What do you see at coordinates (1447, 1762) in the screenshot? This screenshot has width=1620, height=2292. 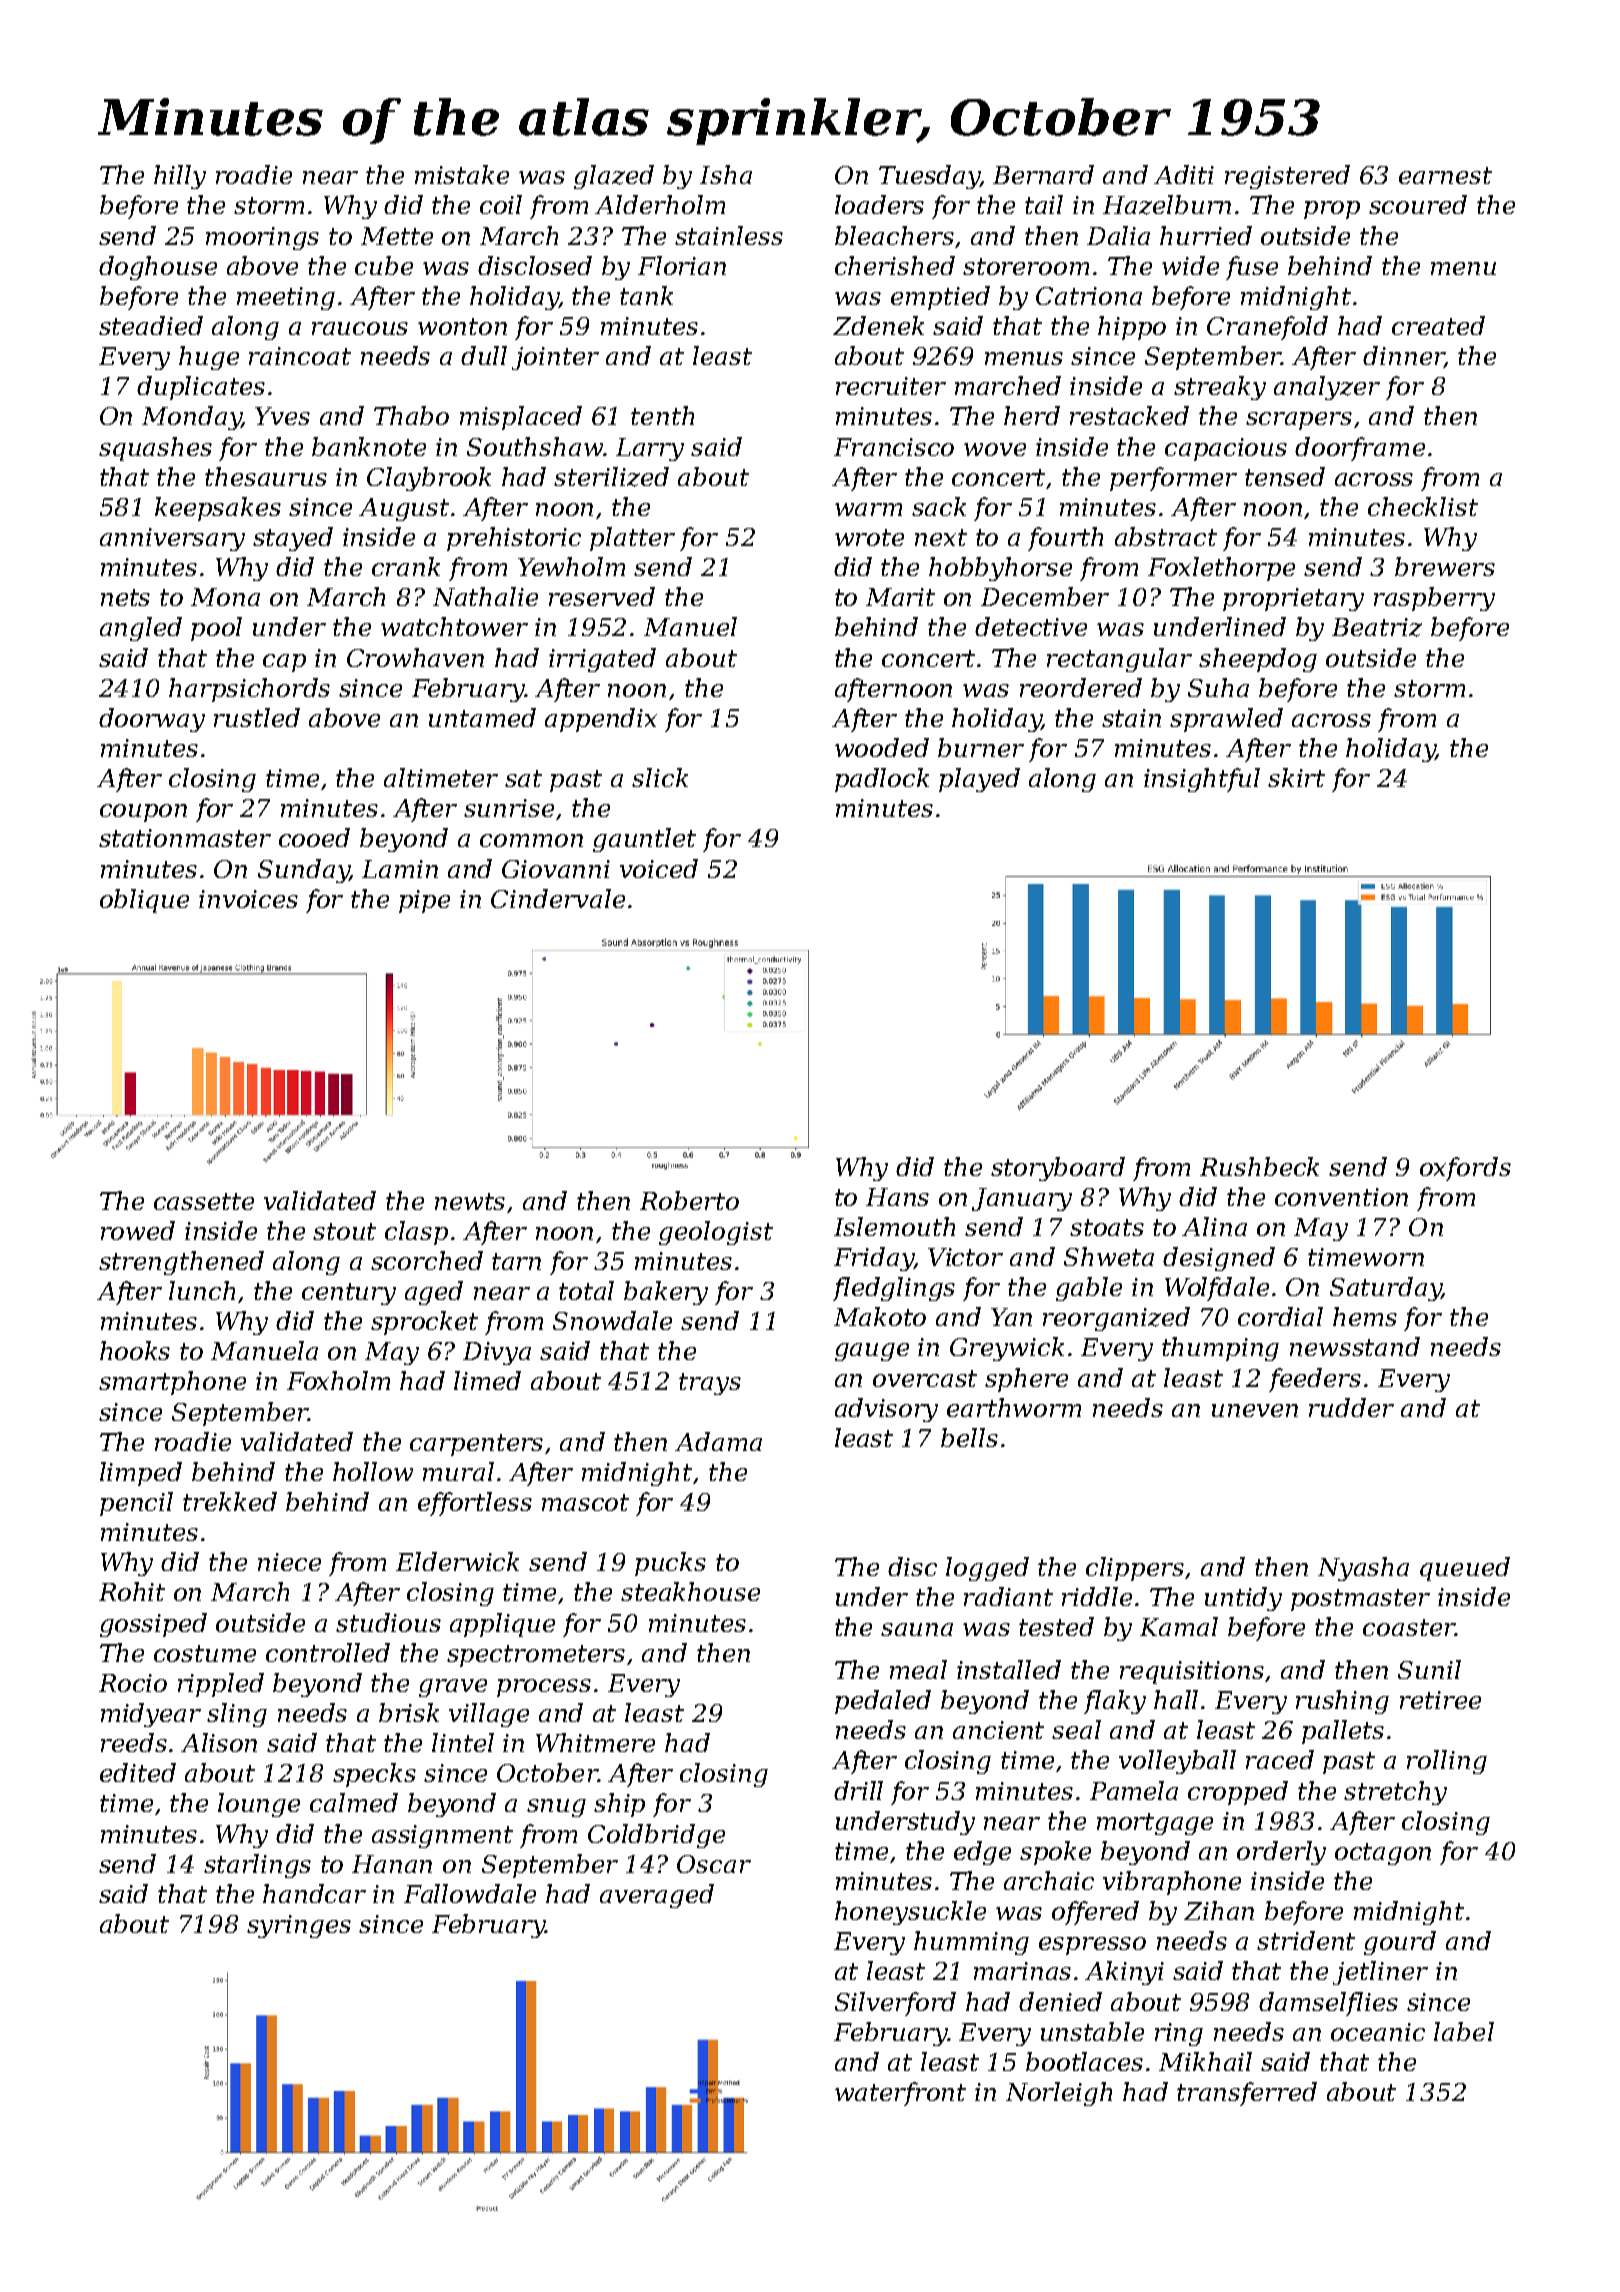 I see `rolling` at bounding box center [1447, 1762].
